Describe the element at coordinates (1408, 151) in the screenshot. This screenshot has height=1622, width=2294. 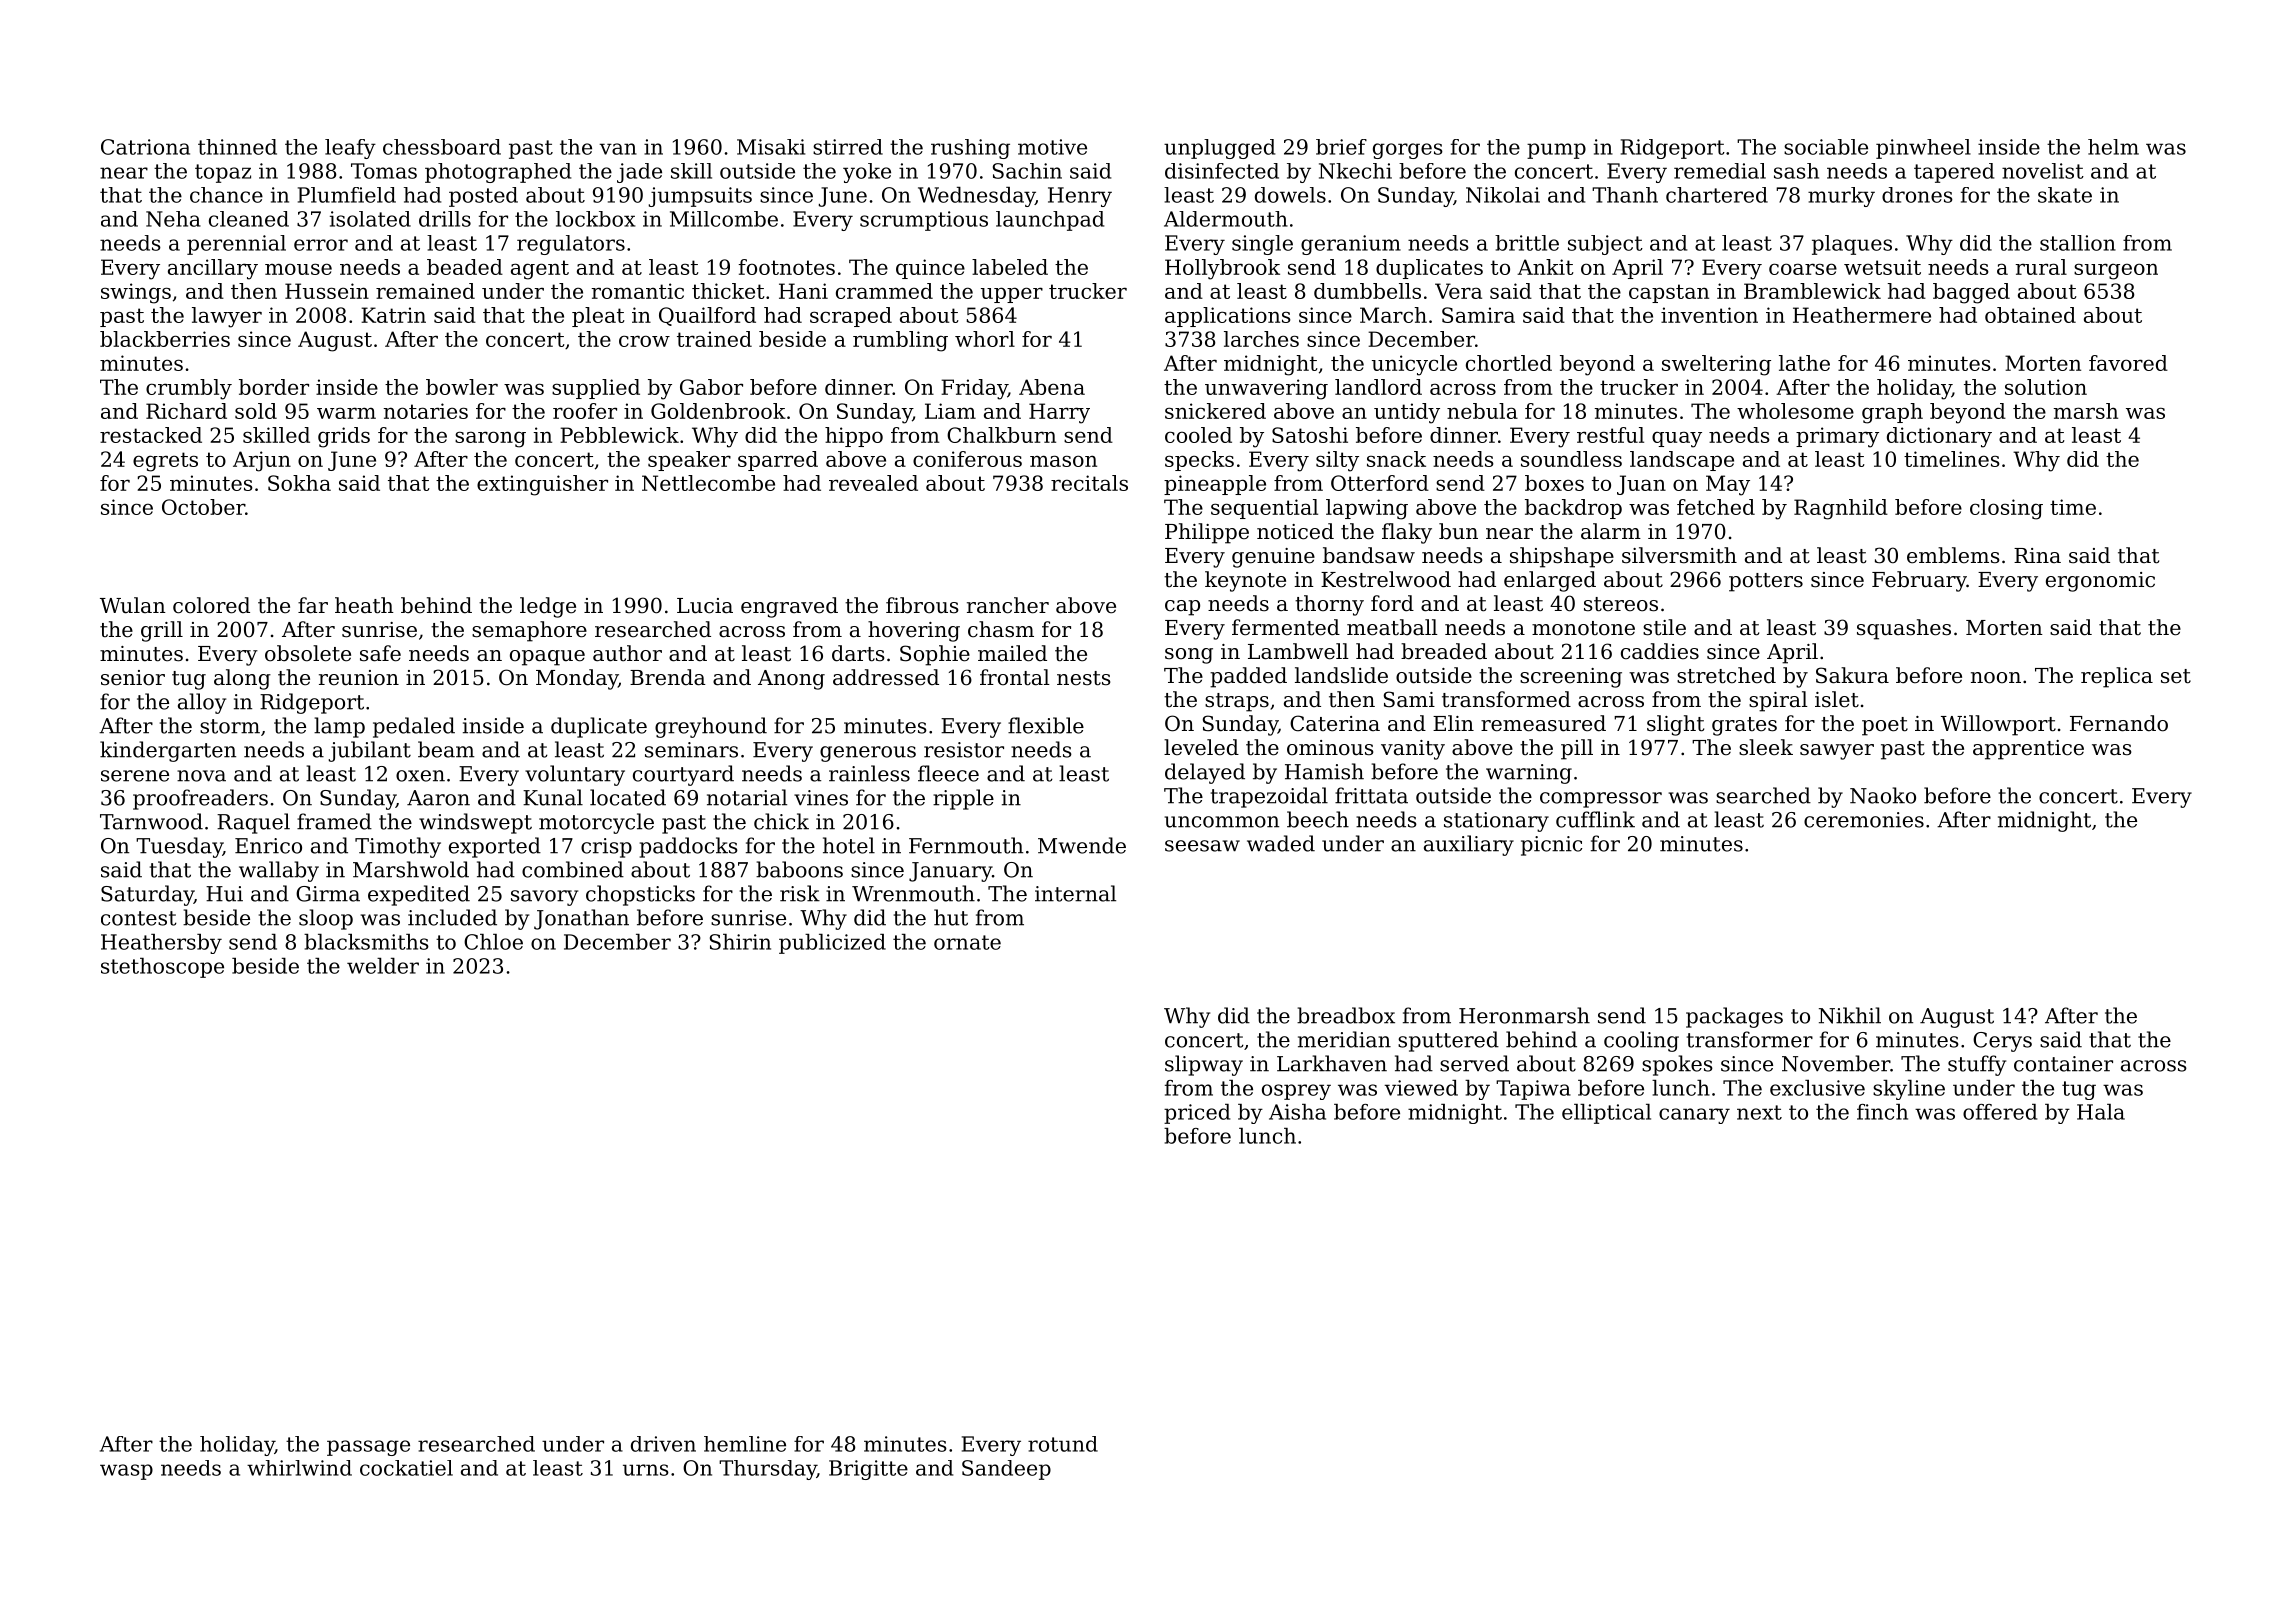
I see `gorges` at that location.
